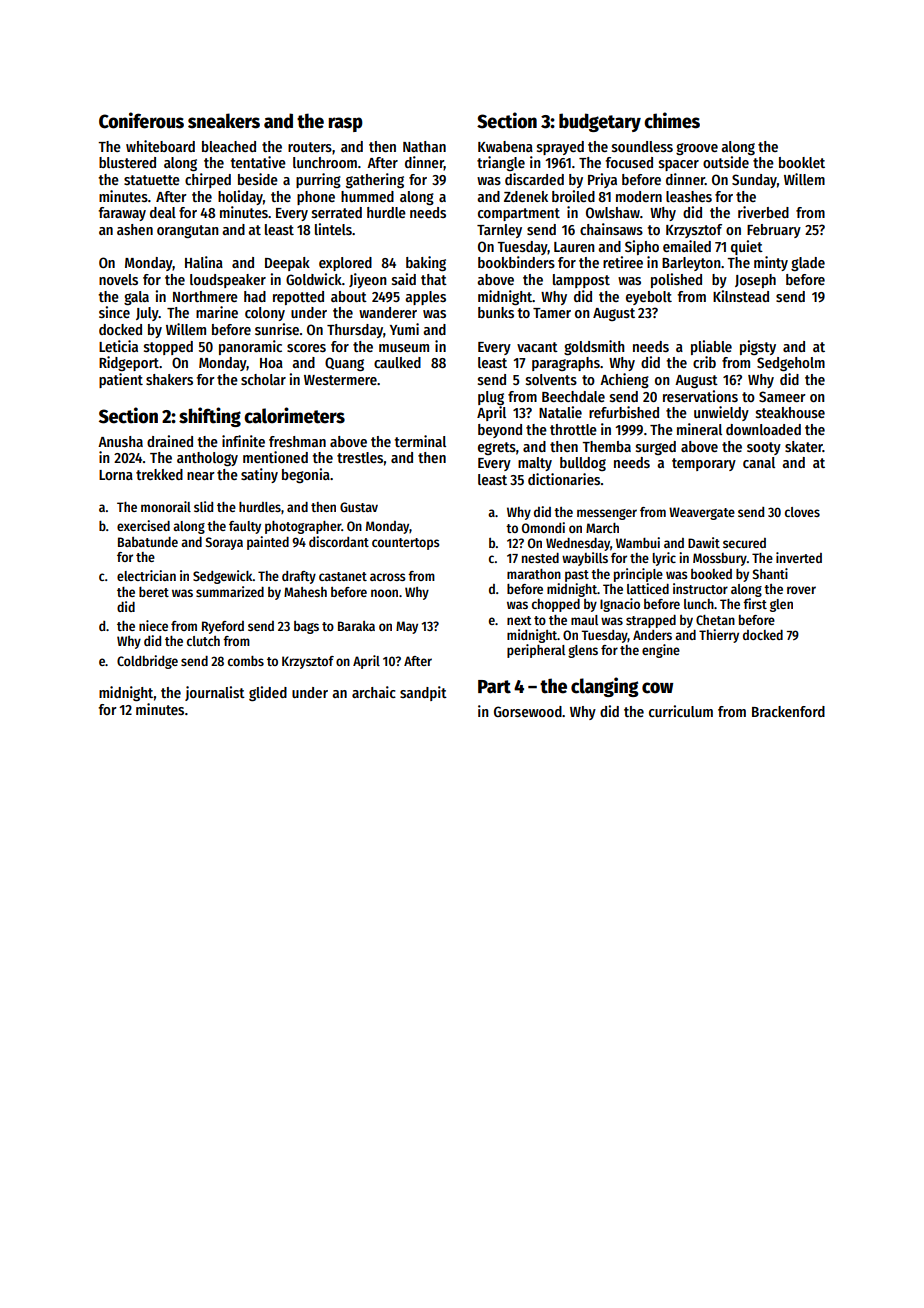  Describe the element at coordinates (543, 527) in the screenshot. I see `Omondi` at that location.
